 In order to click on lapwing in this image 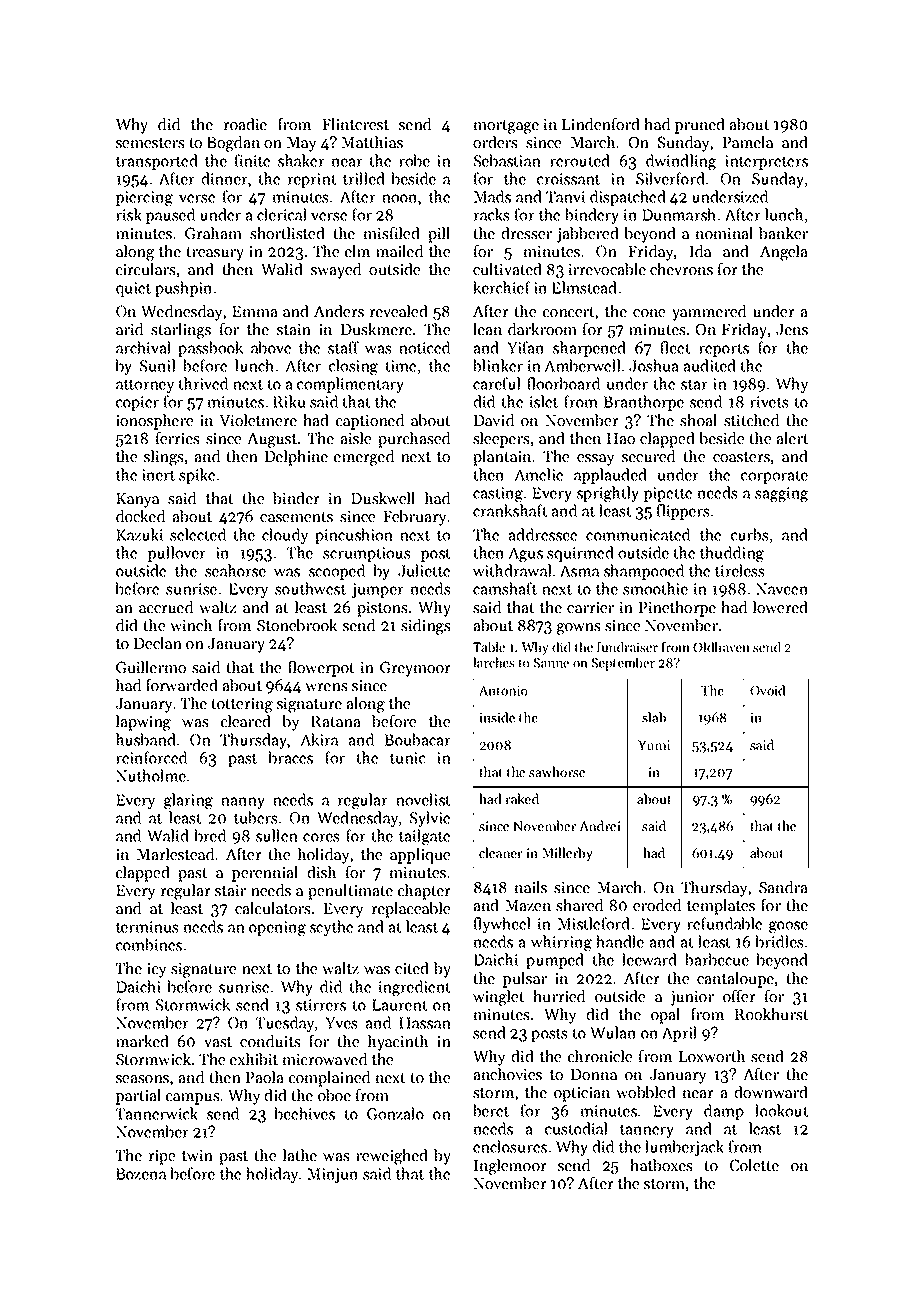, I will do `click(143, 723)`.
